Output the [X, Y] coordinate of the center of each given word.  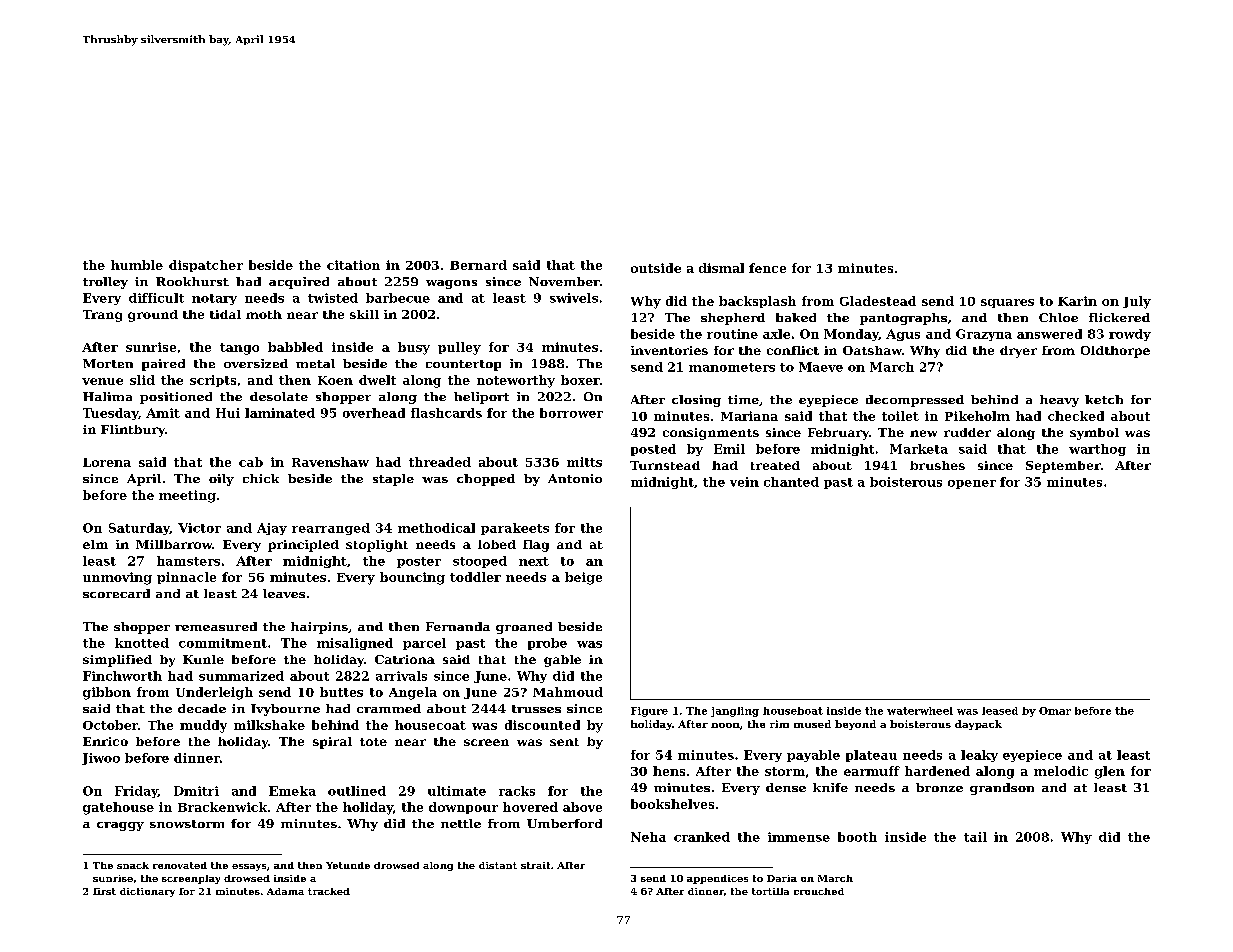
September [1063, 467]
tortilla [770, 891]
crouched [819, 891]
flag [536, 546]
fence [767, 268]
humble [137, 265]
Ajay [272, 529]
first [104, 891]
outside [656, 268]
